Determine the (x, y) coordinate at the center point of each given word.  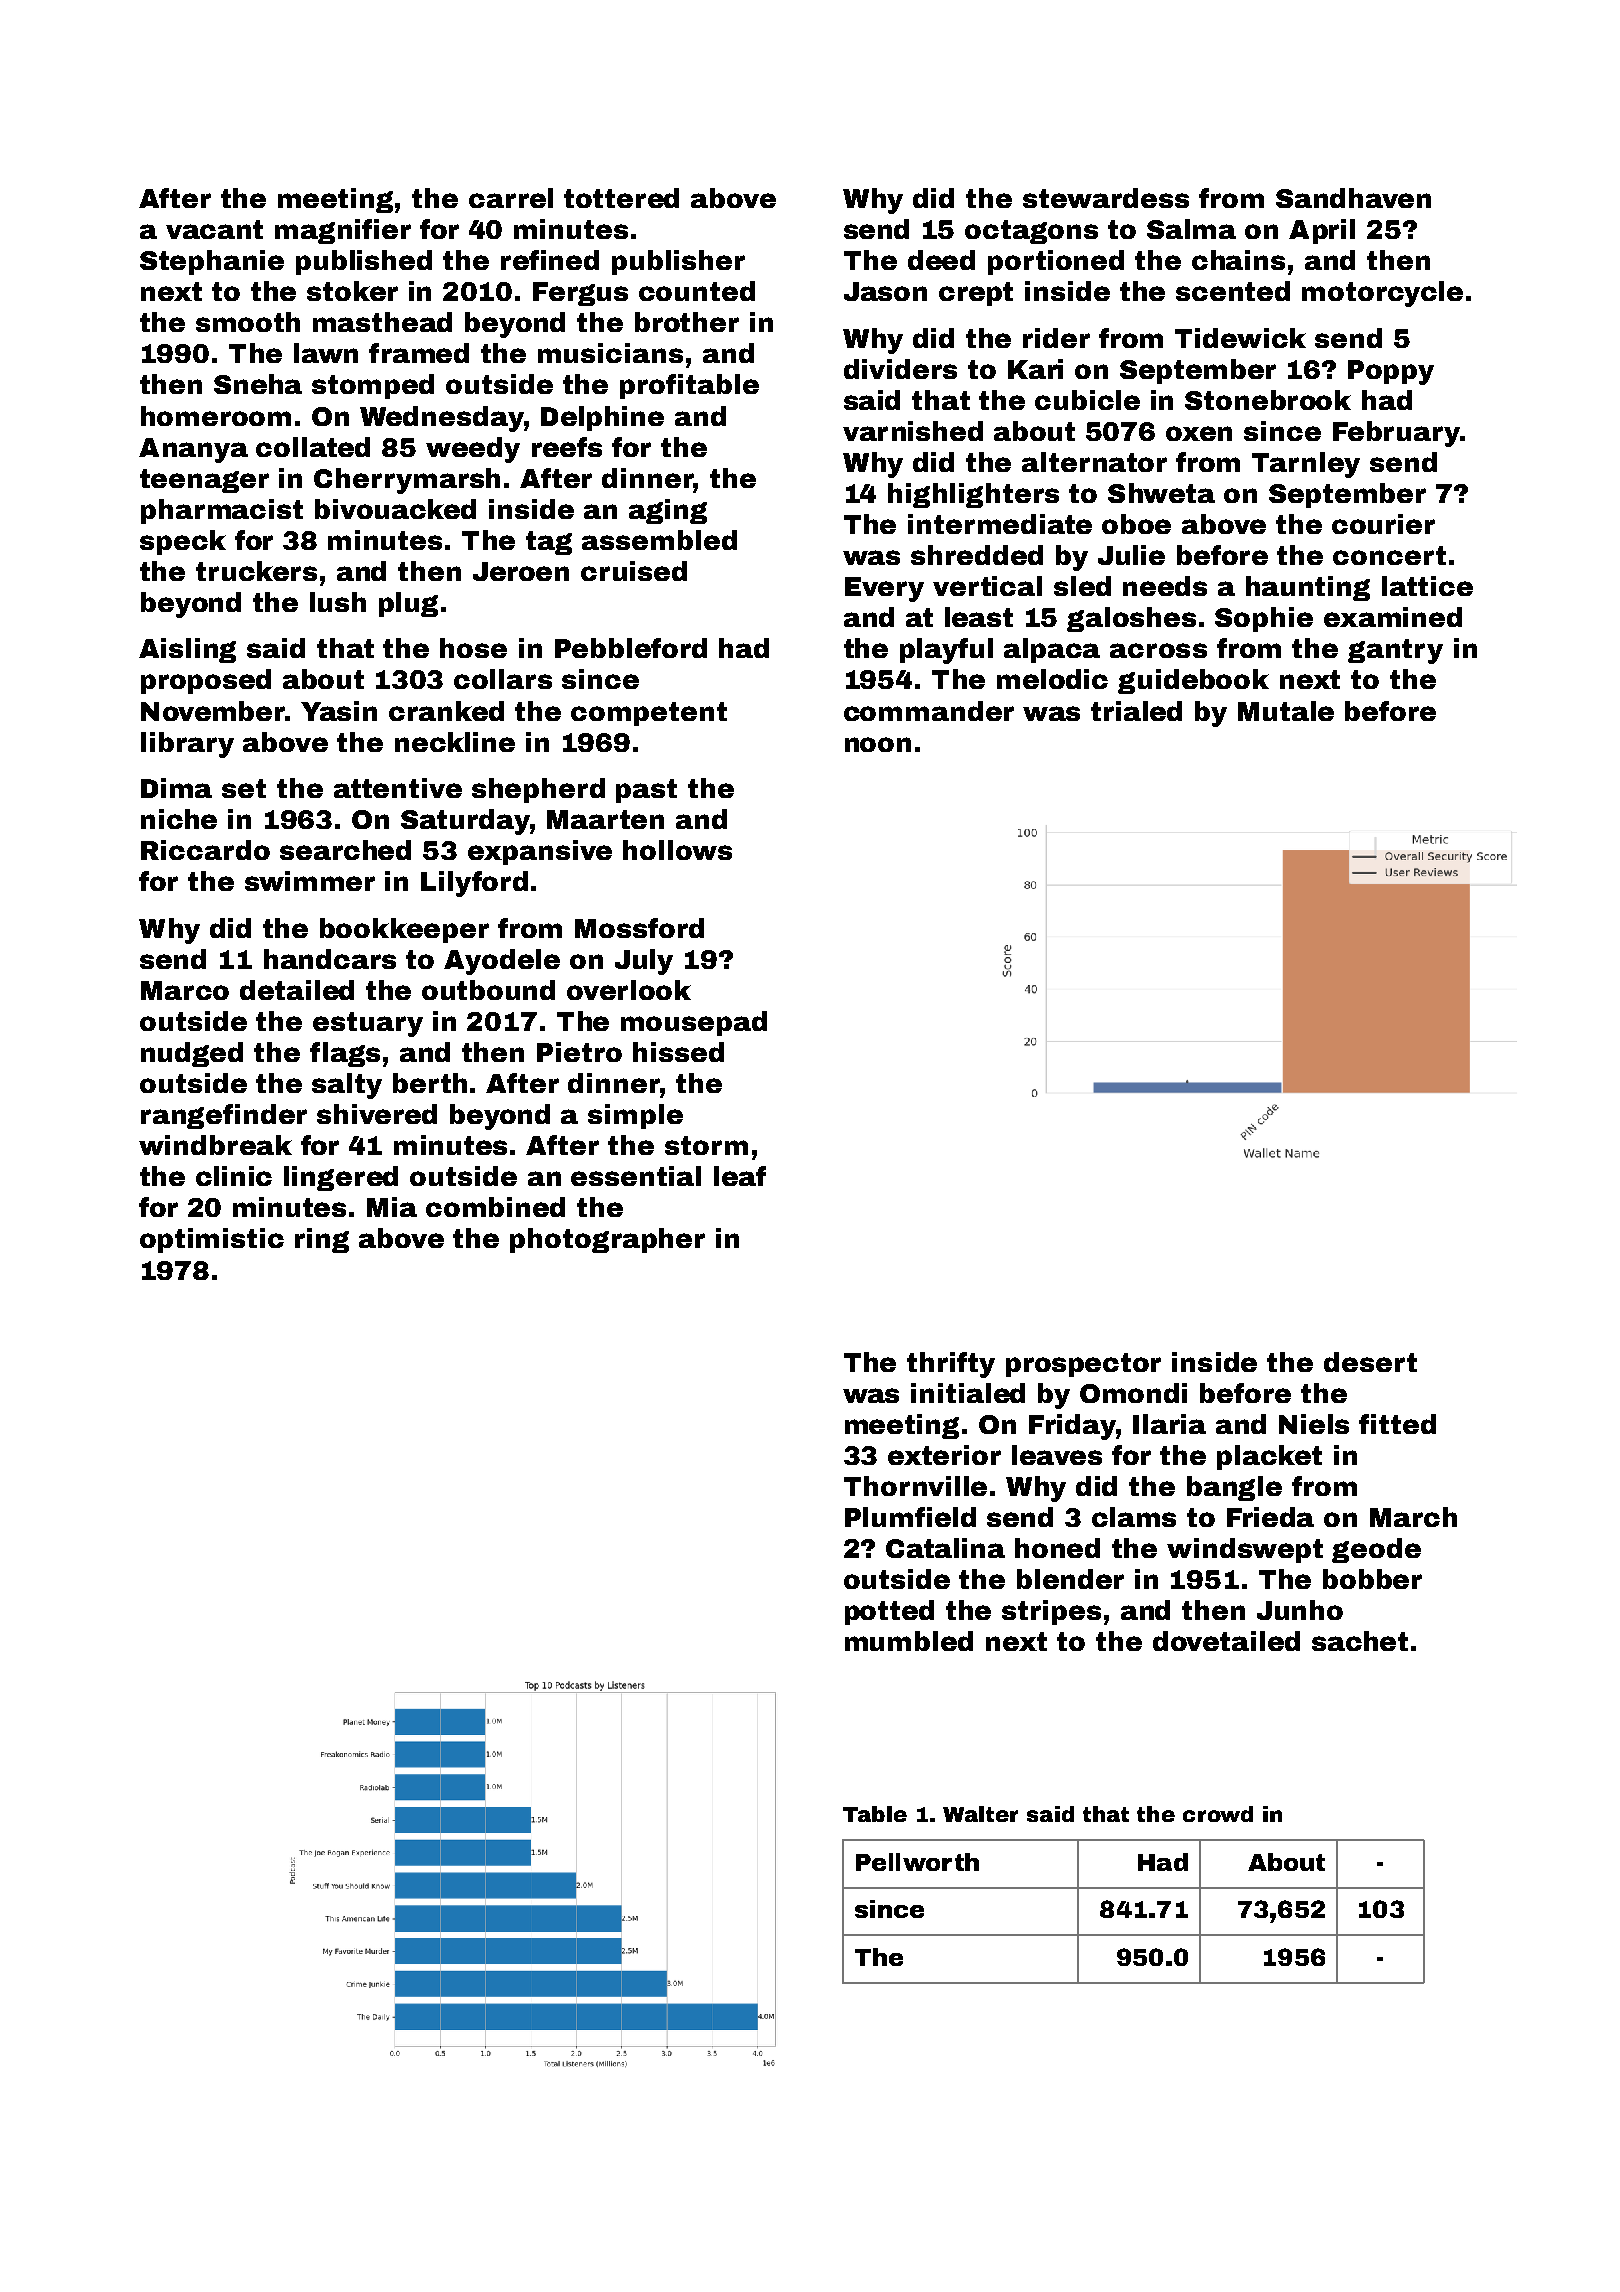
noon (878, 744)
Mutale (1286, 711)
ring (322, 1240)
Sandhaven (1353, 198)
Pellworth (917, 1862)
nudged (192, 1054)
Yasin (339, 711)
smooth (248, 322)
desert (1370, 1362)
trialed (1136, 711)
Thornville (915, 1486)
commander (929, 711)
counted (697, 291)
